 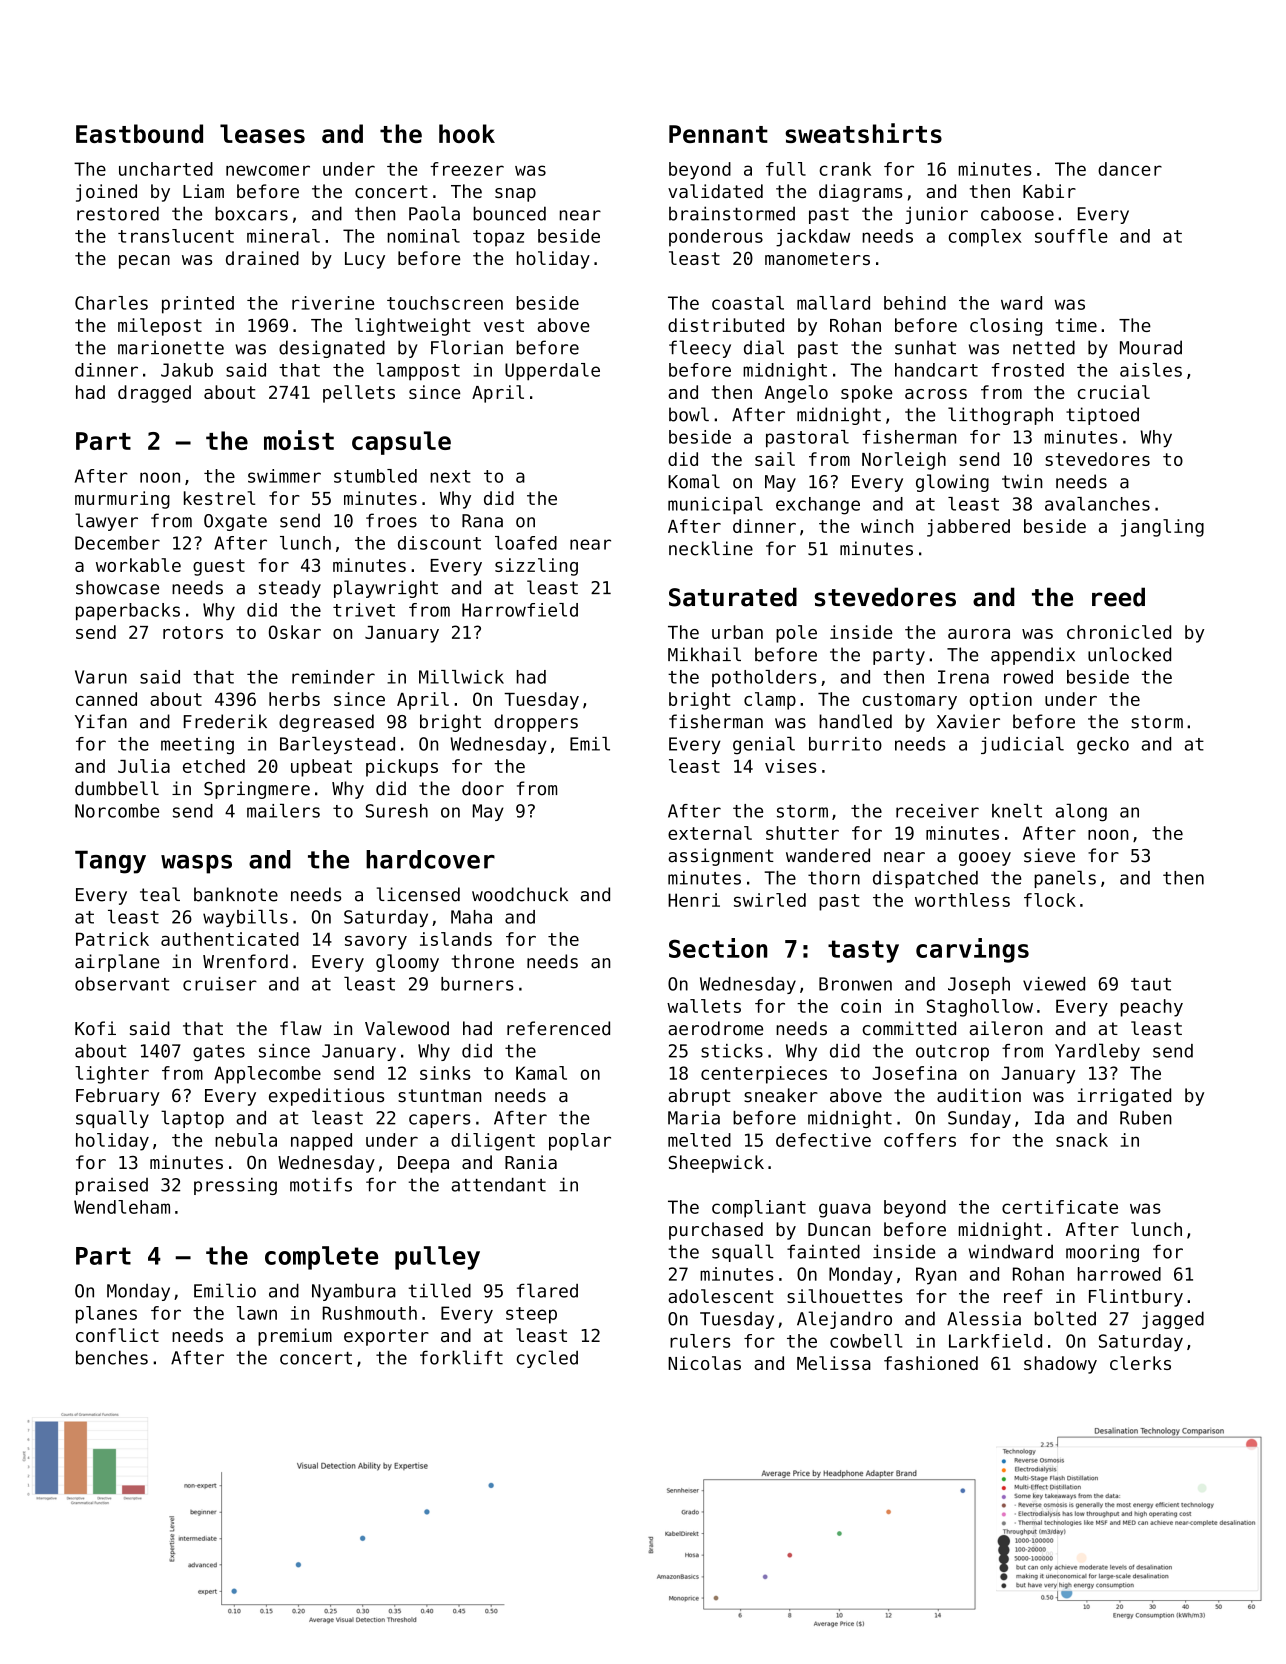 I want to click on Pennant, so click(x=718, y=134).
